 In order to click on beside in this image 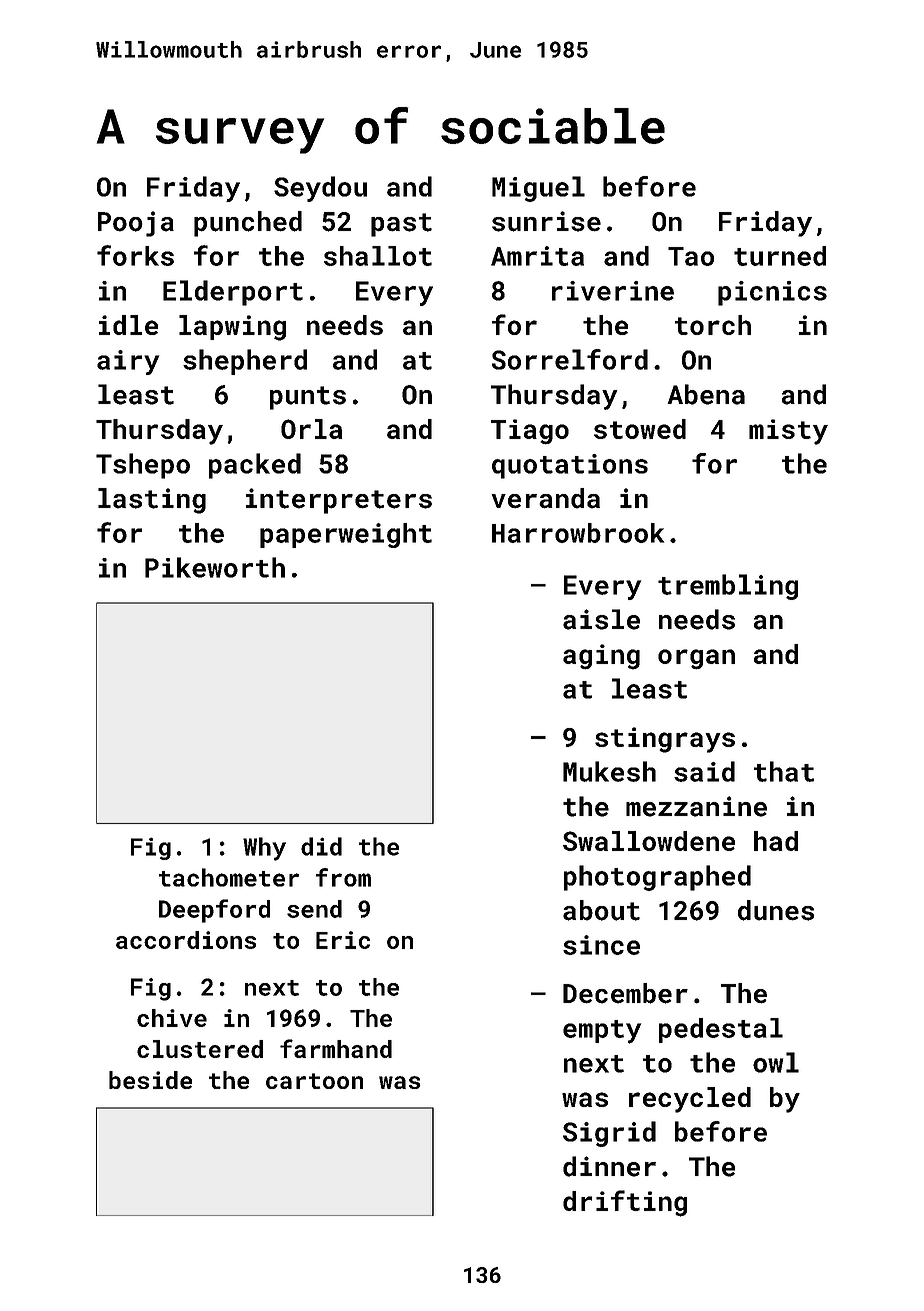, I will do `click(150, 1080)`.
